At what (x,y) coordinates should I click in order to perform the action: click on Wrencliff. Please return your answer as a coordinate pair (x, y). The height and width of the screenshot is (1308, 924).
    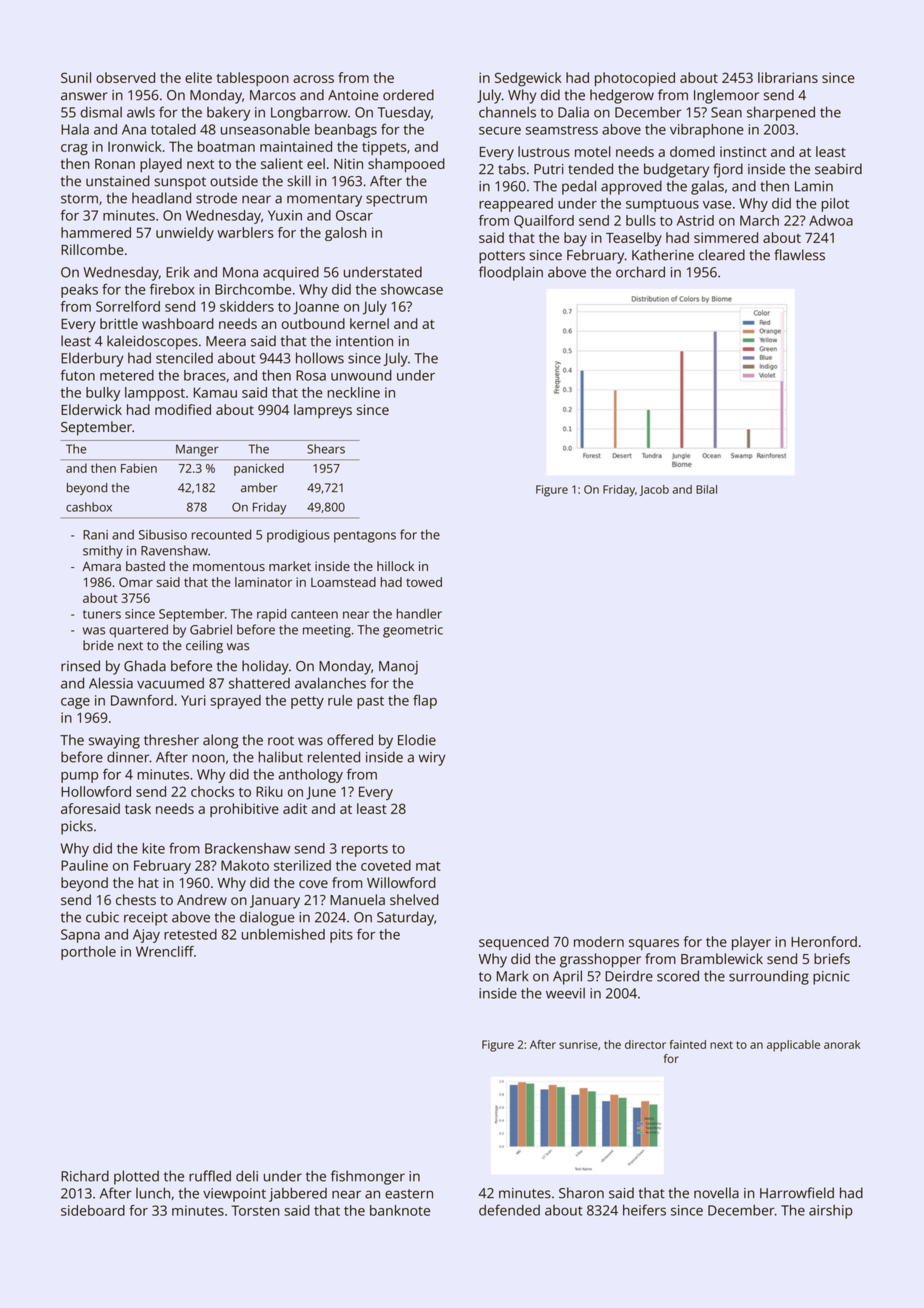
    Looking at the image, I should click on (165, 951).
